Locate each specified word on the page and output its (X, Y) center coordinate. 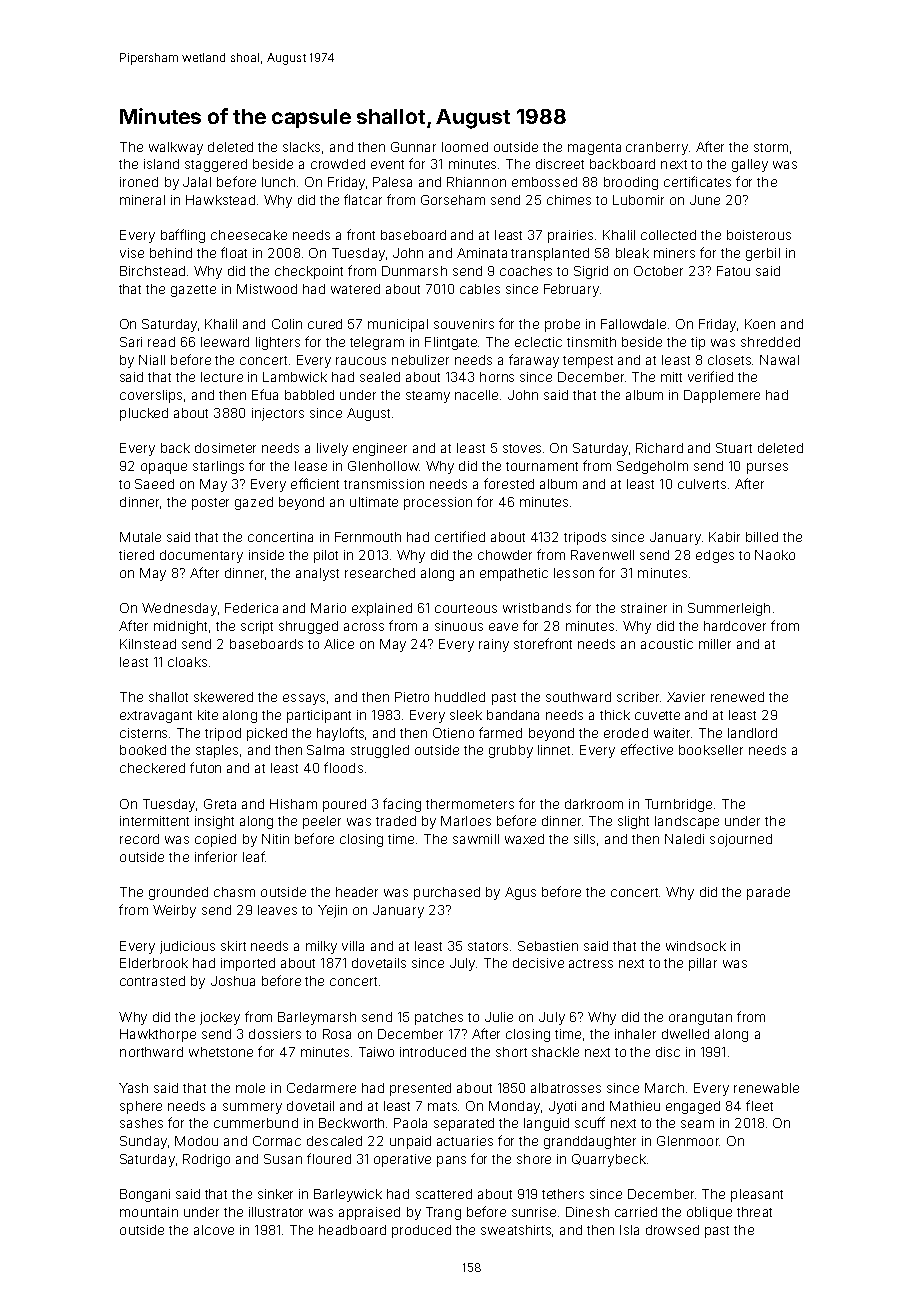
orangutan (700, 1019)
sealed (380, 377)
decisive (538, 963)
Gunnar (413, 147)
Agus (520, 893)
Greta (220, 804)
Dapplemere (722, 396)
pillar (703, 964)
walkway (176, 148)
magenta (594, 149)
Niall (152, 360)
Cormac (277, 1141)
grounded (178, 893)
